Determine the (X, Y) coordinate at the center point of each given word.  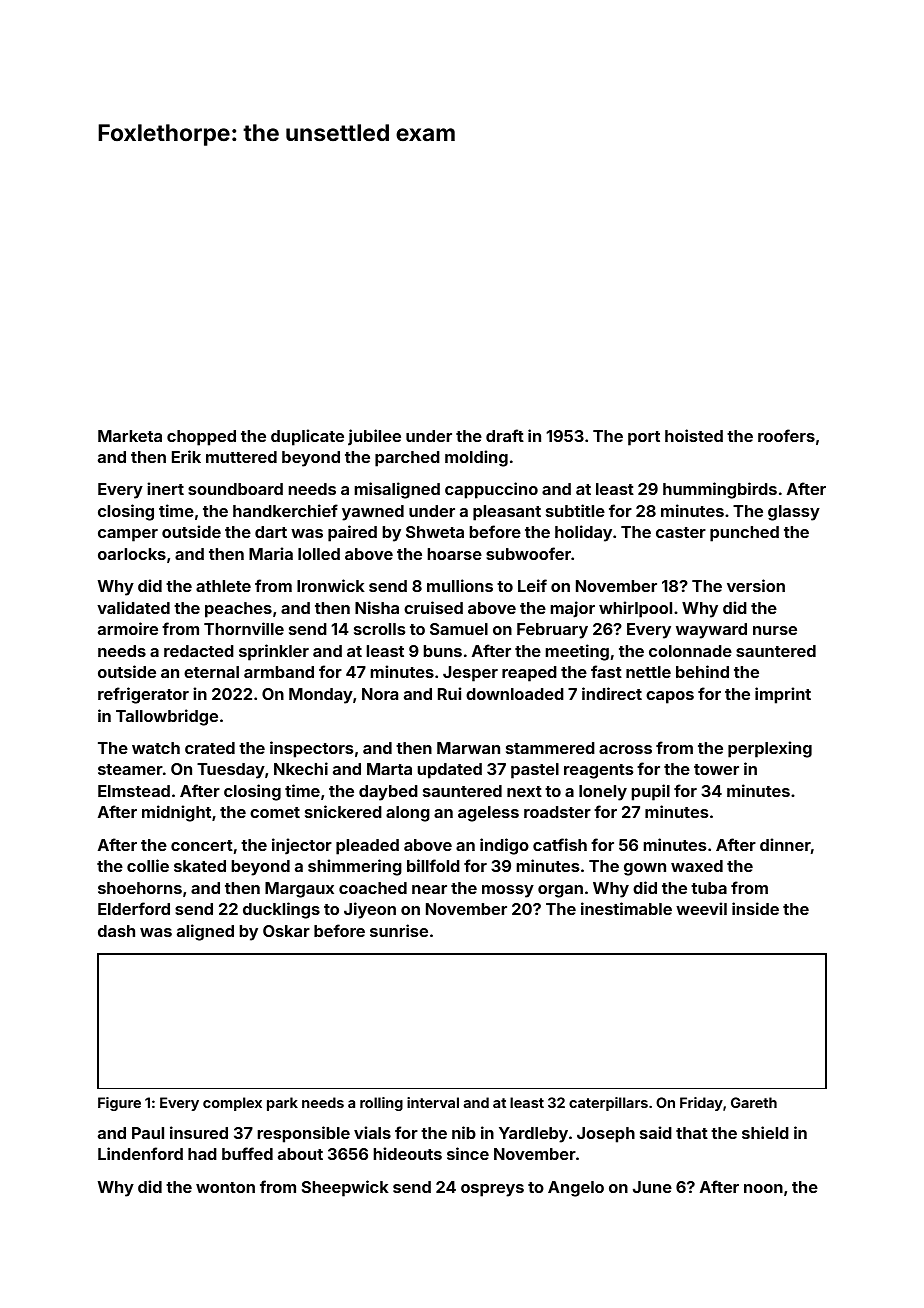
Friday (701, 1104)
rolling (381, 1104)
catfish (560, 844)
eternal (211, 672)
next (524, 791)
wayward (711, 631)
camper (128, 535)
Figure (119, 1104)
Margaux (299, 890)
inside (755, 908)
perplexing (770, 749)
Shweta (435, 532)
